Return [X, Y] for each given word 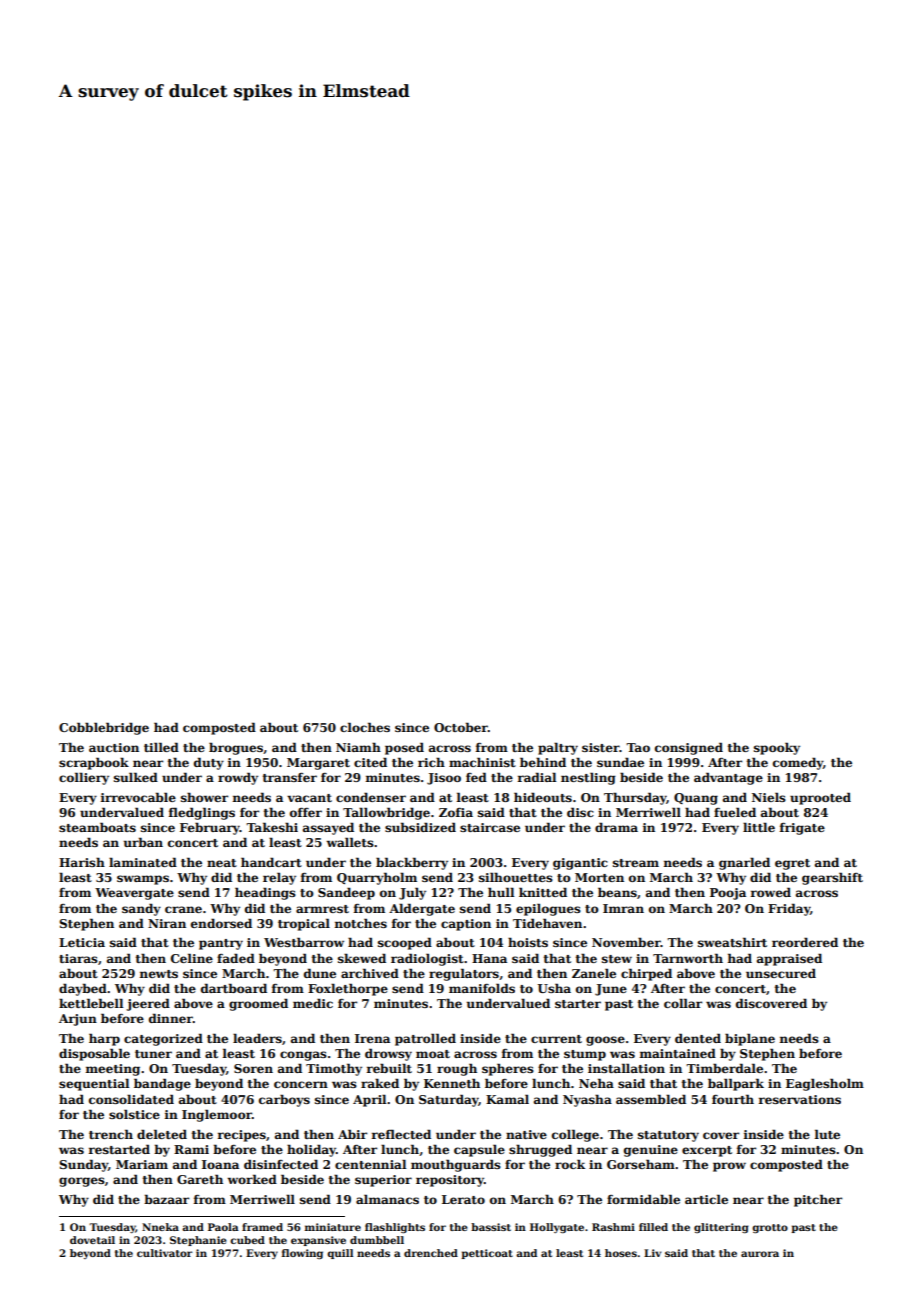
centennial [370, 1164]
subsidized [420, 827]
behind [543, 762]
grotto [770, 1228]
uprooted [820, 798]
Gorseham [641, 1164]
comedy [798, 763]
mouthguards [456, 1165]
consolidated [131, 1099]
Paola [223, 1227]
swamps [143, 880]
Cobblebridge [104, 728]
